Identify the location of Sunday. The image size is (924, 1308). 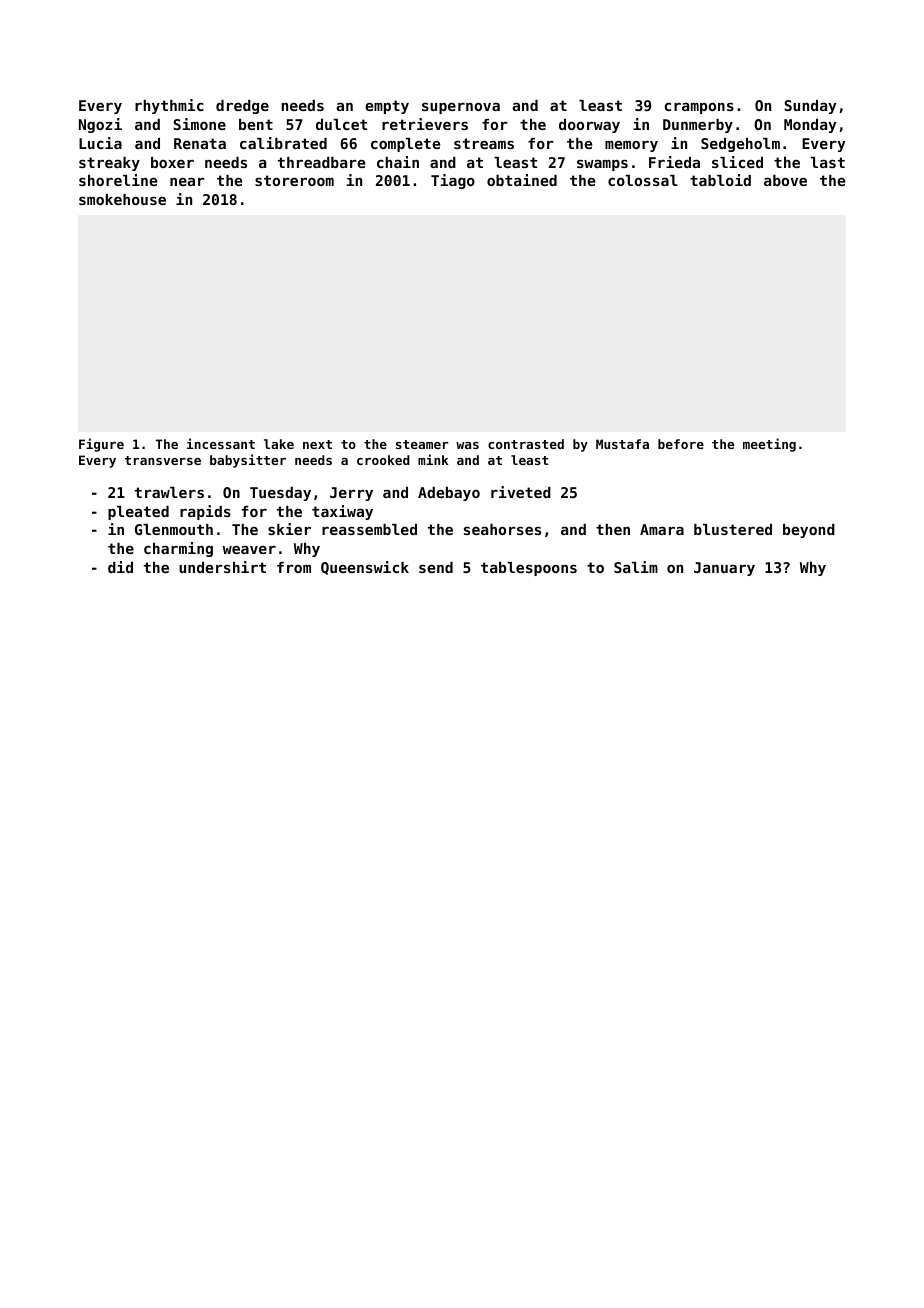
(810, 107).
